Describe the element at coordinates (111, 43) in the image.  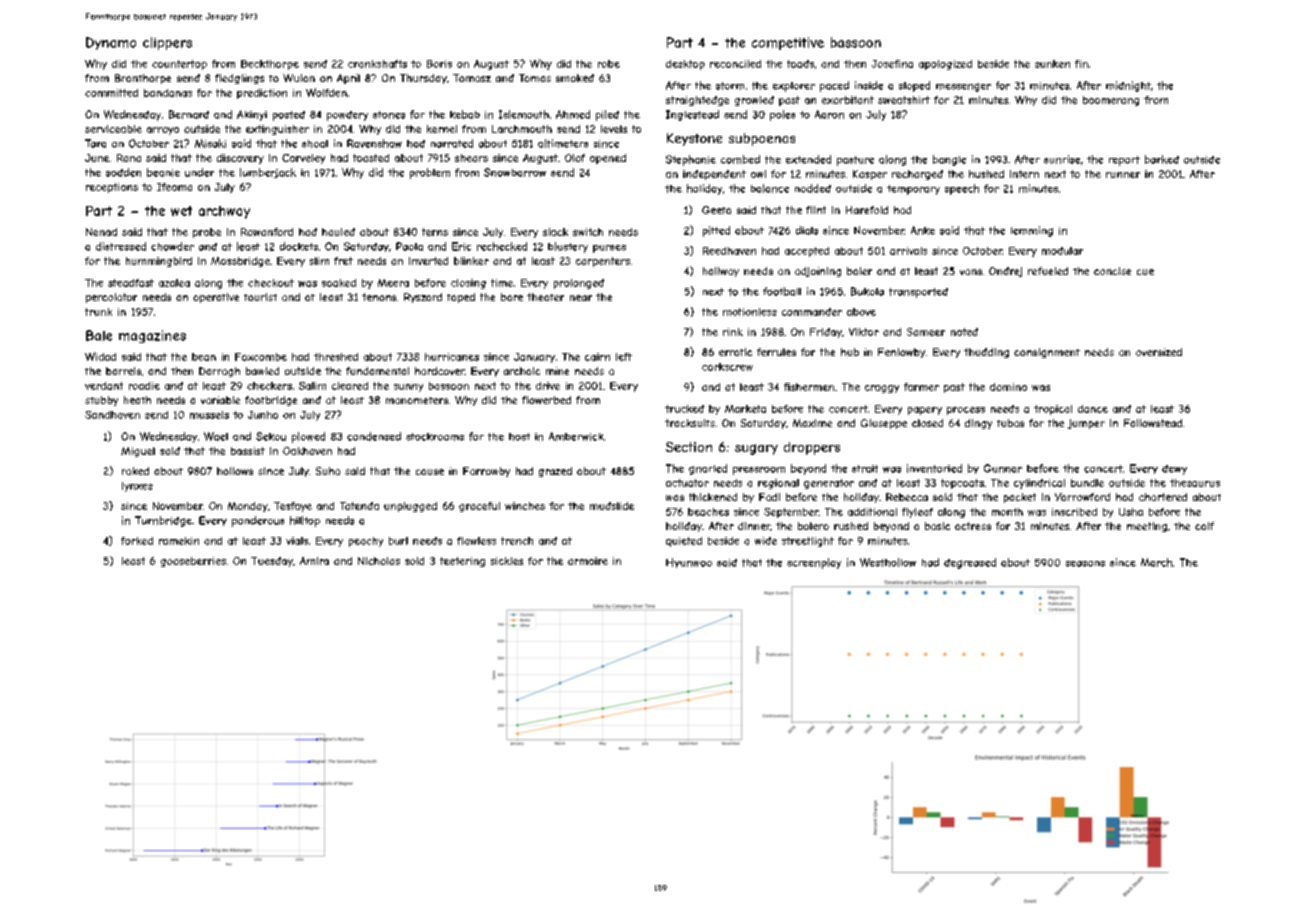
I see `Dynamo` at that location.
